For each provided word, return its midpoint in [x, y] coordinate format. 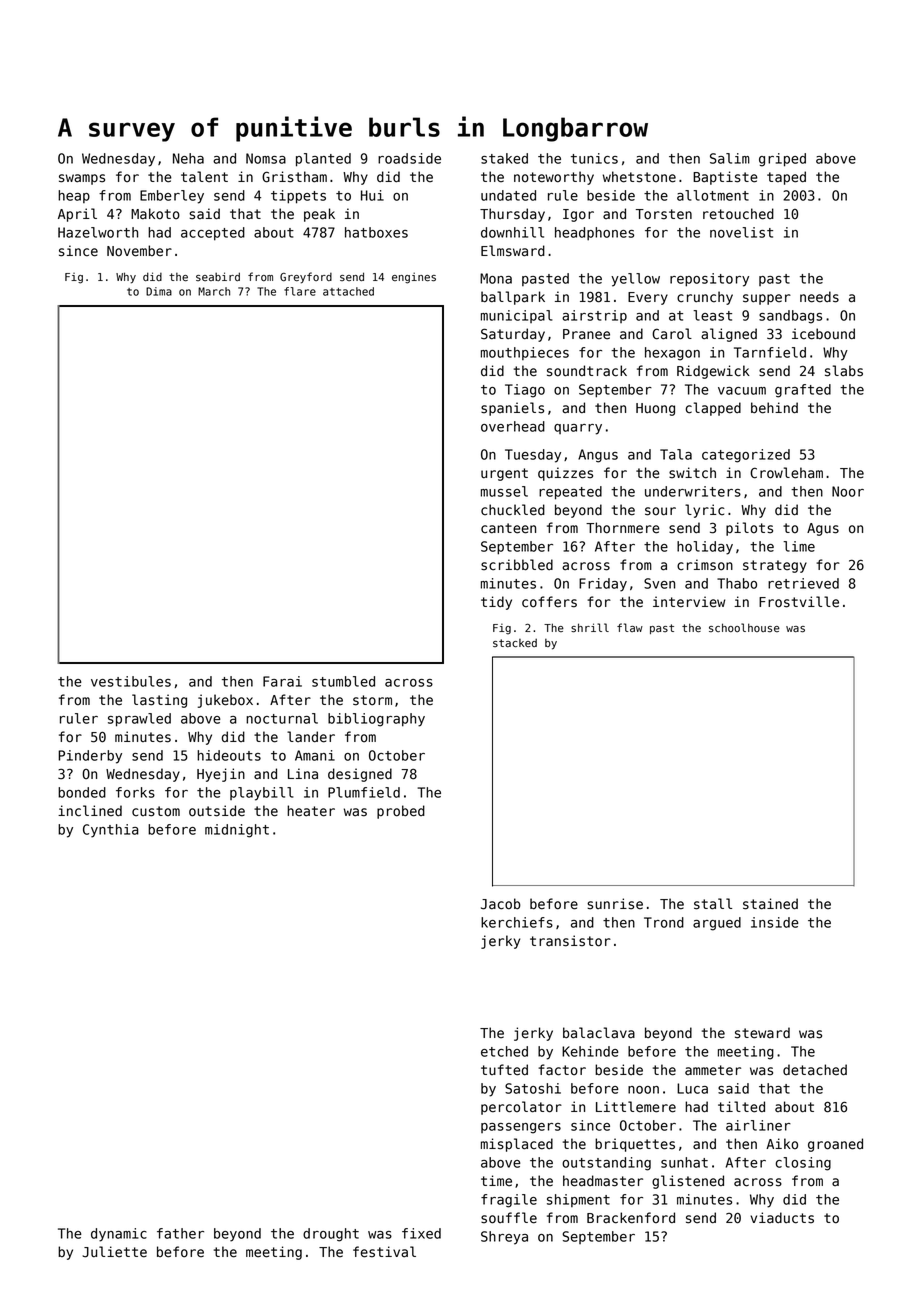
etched [504, 1051]
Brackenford [631, 1218]
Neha [188, 158]
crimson [705, 565]
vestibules [131, 681]
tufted [504, 1070]
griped [782, 160]
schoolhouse [744, 628]
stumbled [343, 681]
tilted [741, 1107]
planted [323, 160]
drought [331, 1235]
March [214, 291]
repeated [570, 493]
